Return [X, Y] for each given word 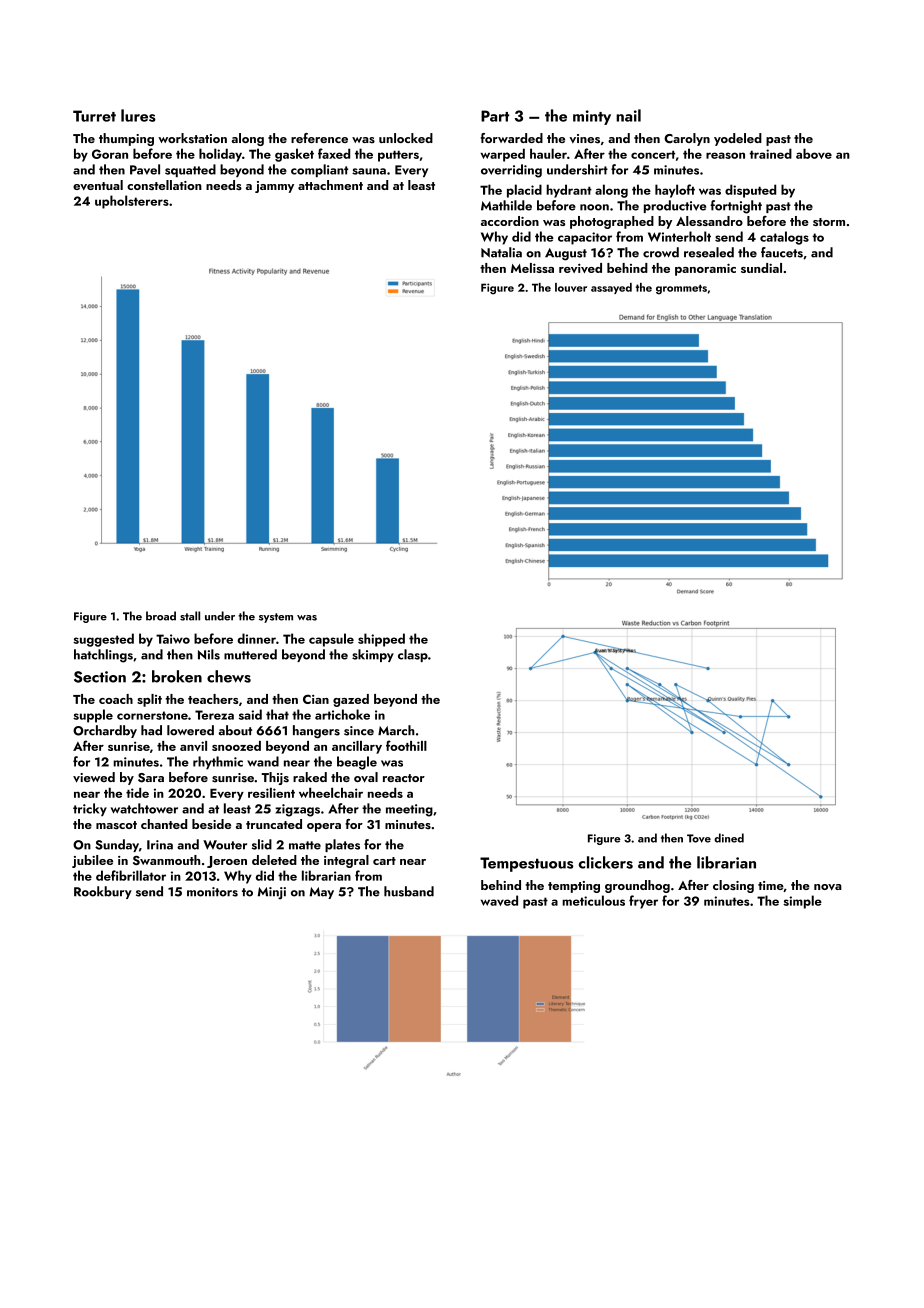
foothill [406, 745]
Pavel [145, 169]
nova [828, 887]
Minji [272, 893]
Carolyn [687, 139]
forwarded [512, 138]
